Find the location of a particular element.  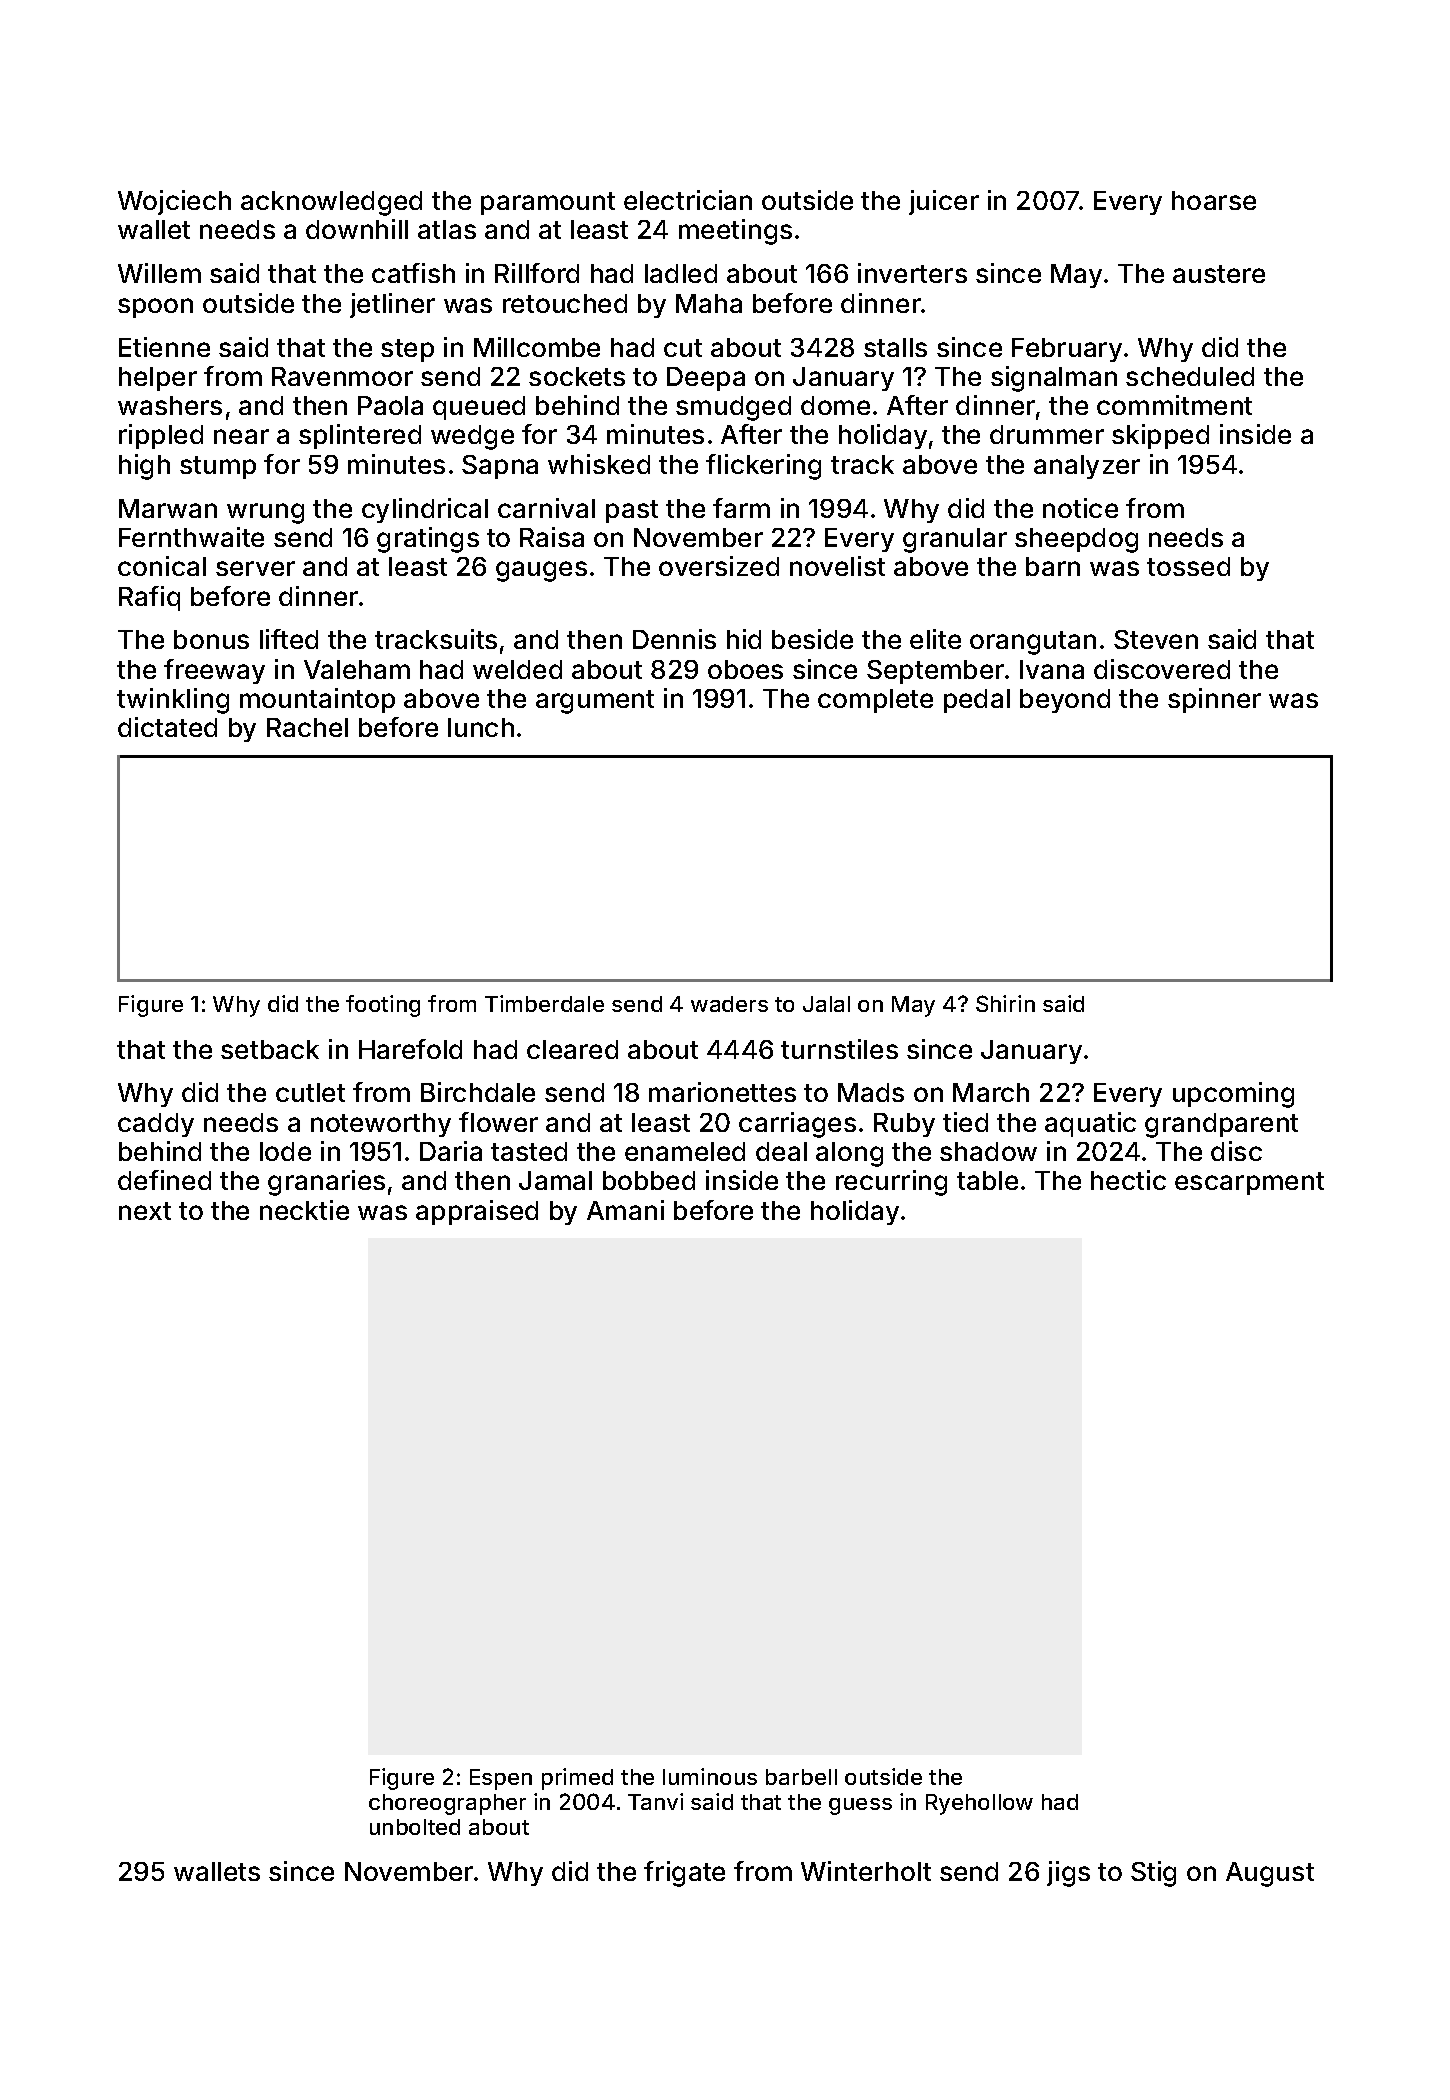

recurring is located at coordinates (891, 1183).
